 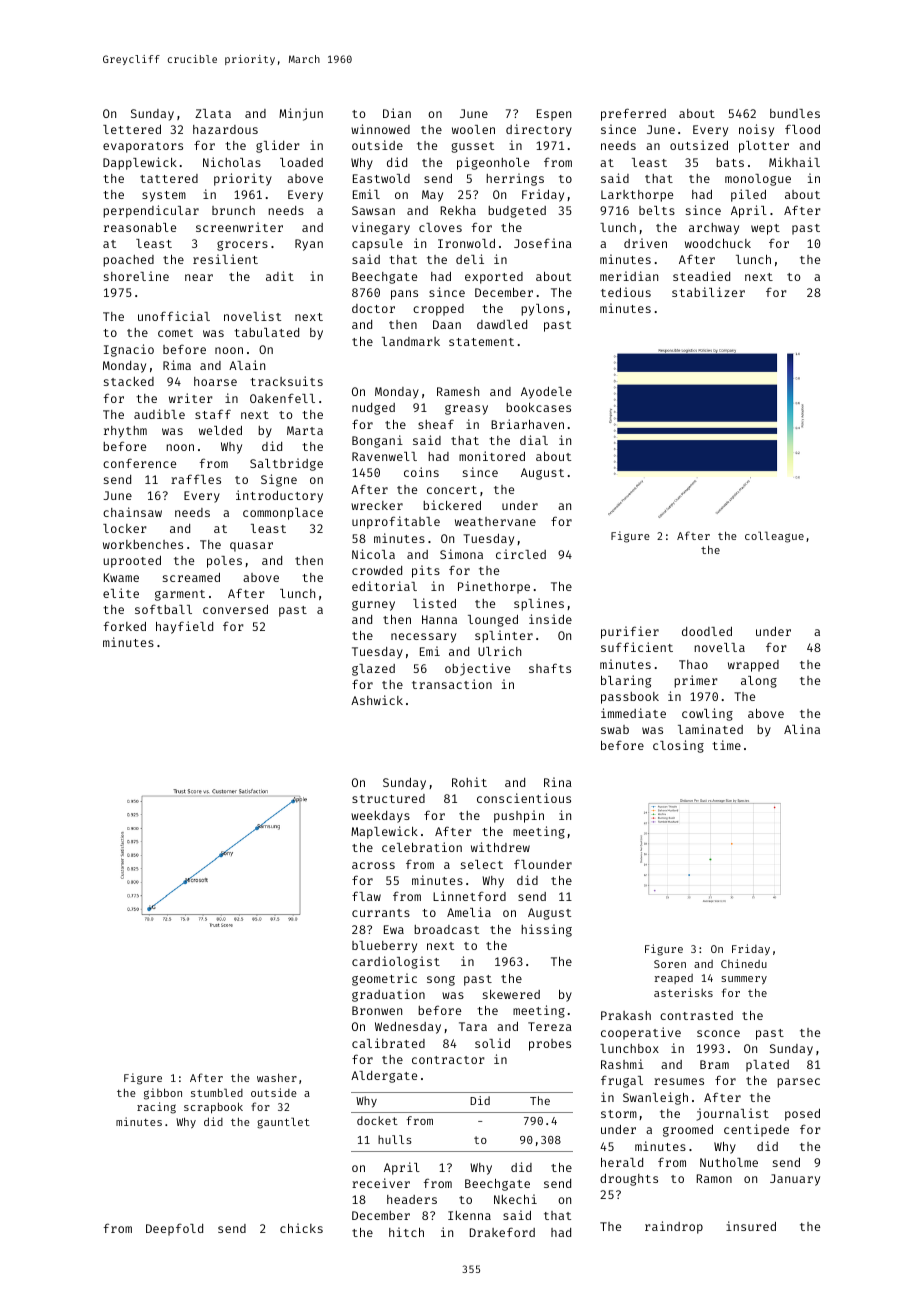 I want to click on hitch, so click(x=406, y=1232).
